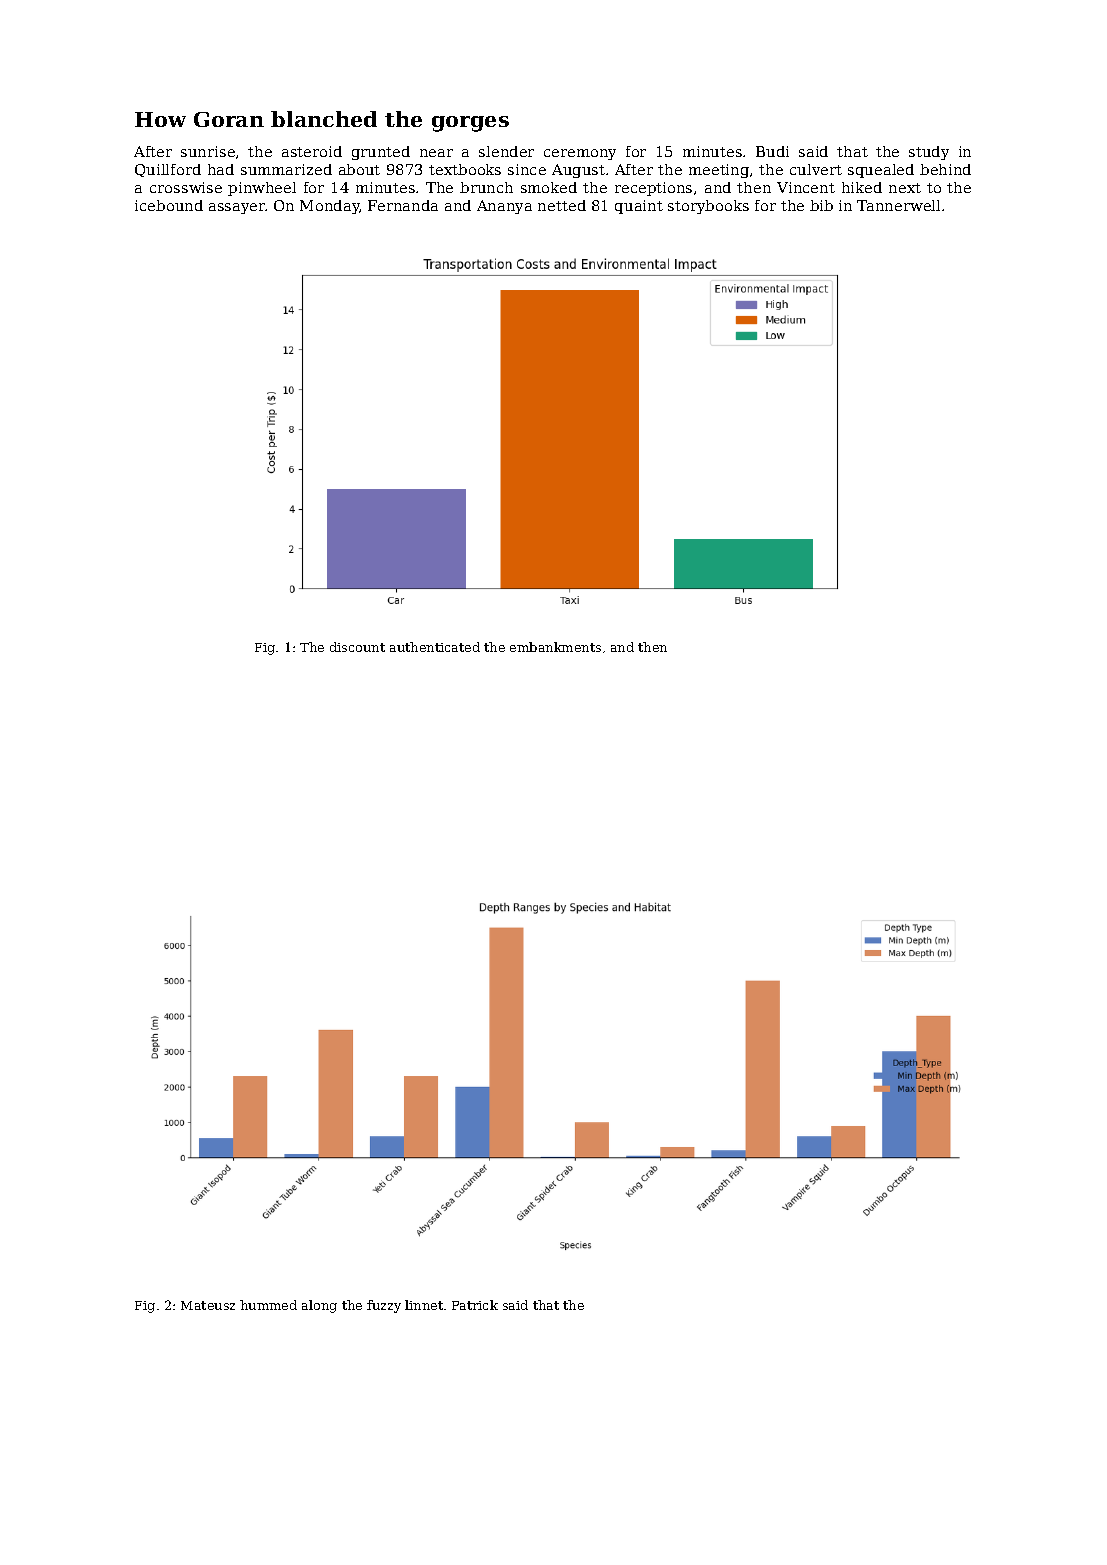 This page has width=1107, height=1565. I want to click on along, so click(319, 1306).
